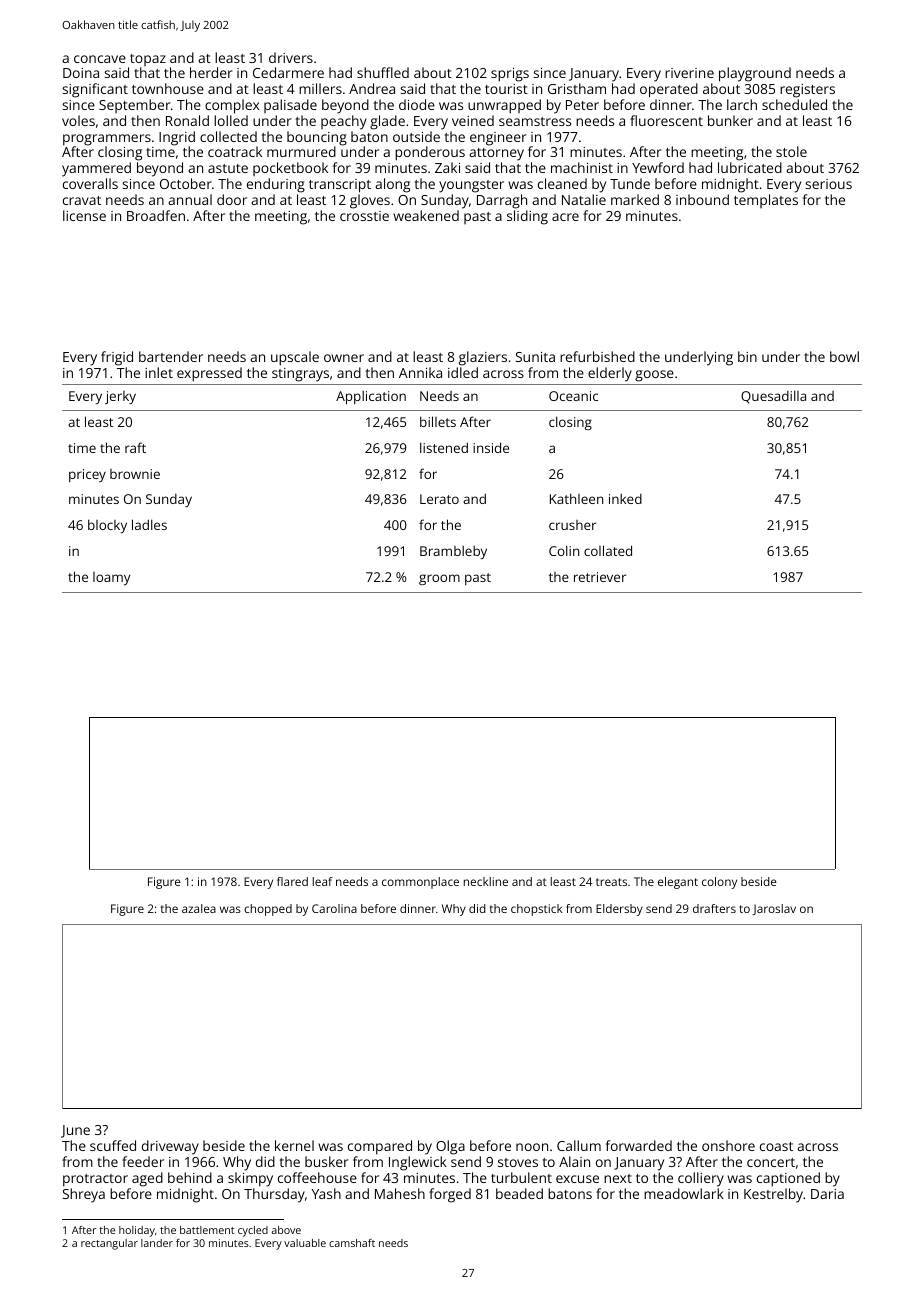  What do you see at coordinates (519, 1193) in the document?
I see `beaded` at bounding box center [519, 1193].
